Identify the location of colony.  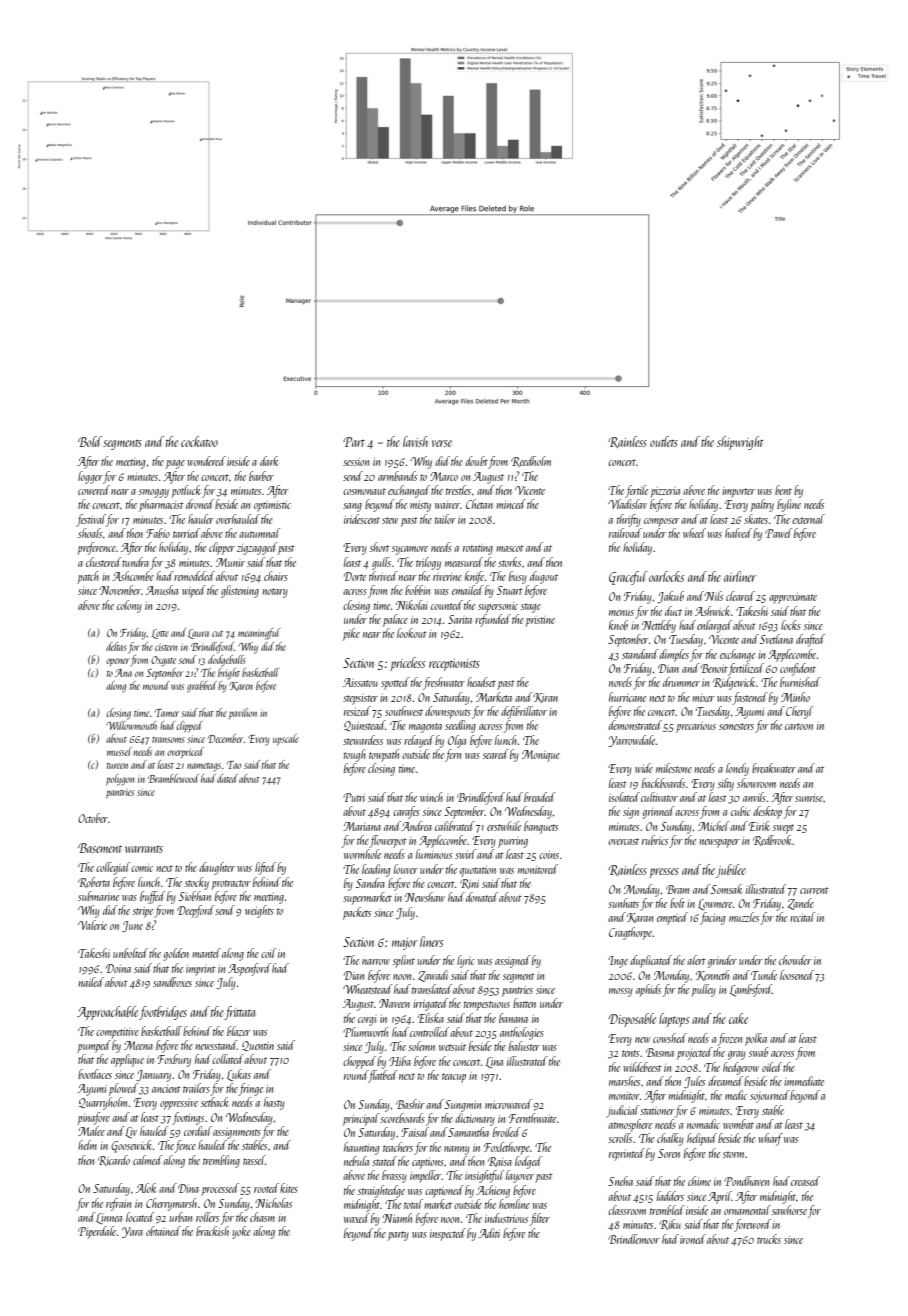
(129, 606).
